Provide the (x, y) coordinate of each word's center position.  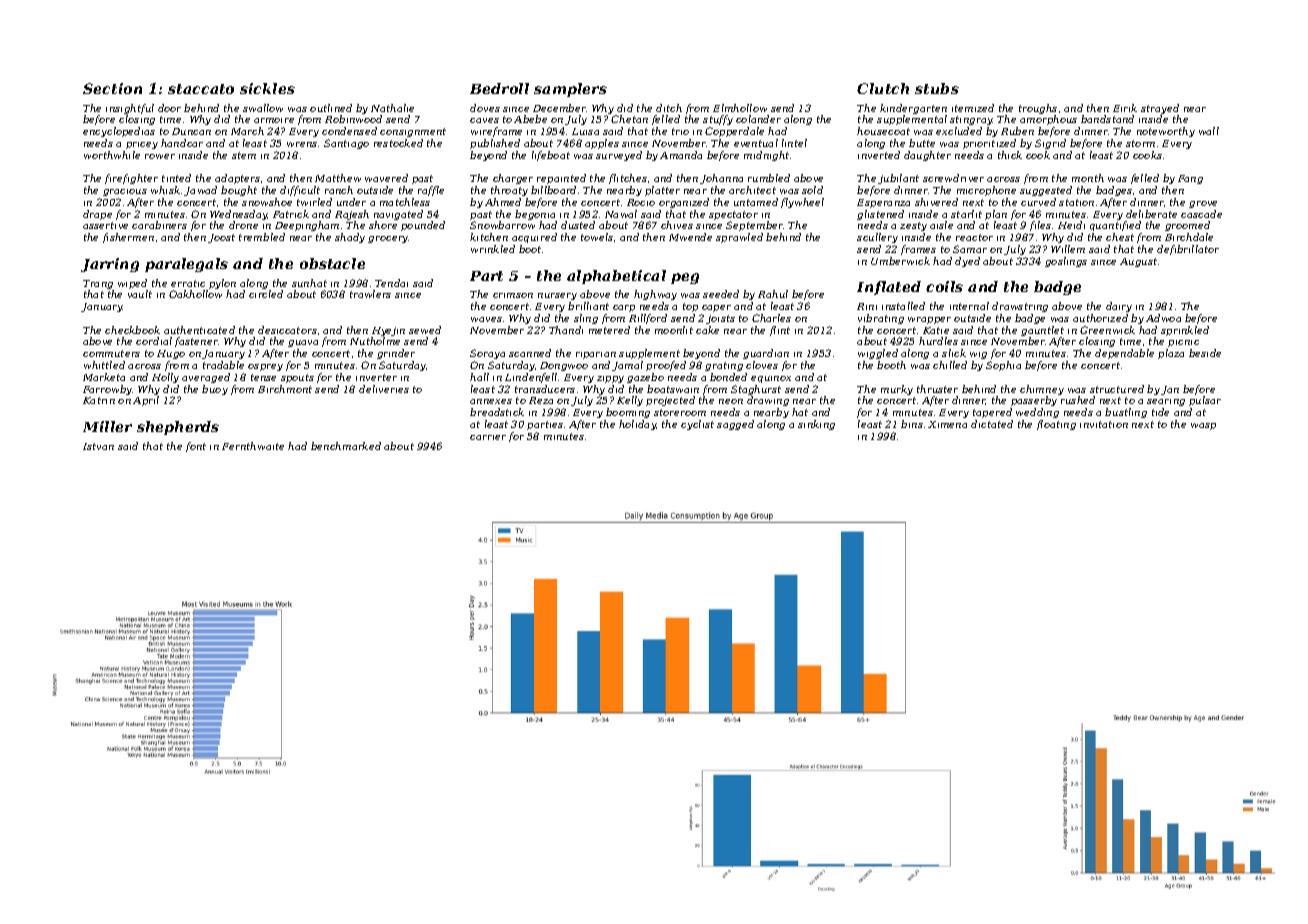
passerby (1034, 401)
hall (479, 377)
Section (112, 88)
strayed (1160, 109)
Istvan (98, 446)
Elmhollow (740, 108)
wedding (1037, 413)
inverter (376, 377)
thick (1010, 155)
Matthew (338, 178)
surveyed (619, 156)
